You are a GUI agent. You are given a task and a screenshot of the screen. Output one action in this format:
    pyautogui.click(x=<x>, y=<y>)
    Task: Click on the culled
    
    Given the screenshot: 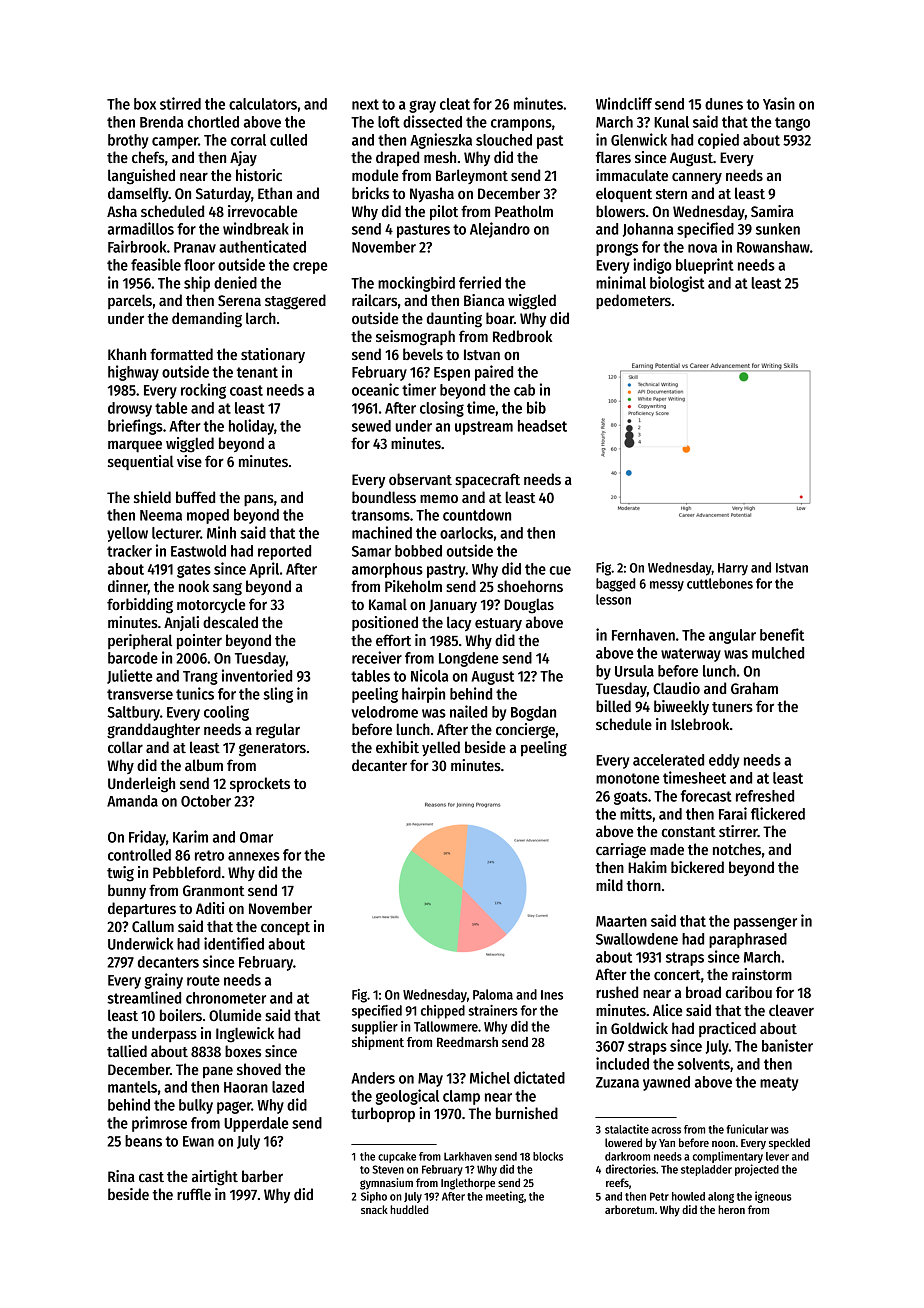 What is the action you would take?
    pyautogui.click(x=288, y=140)
